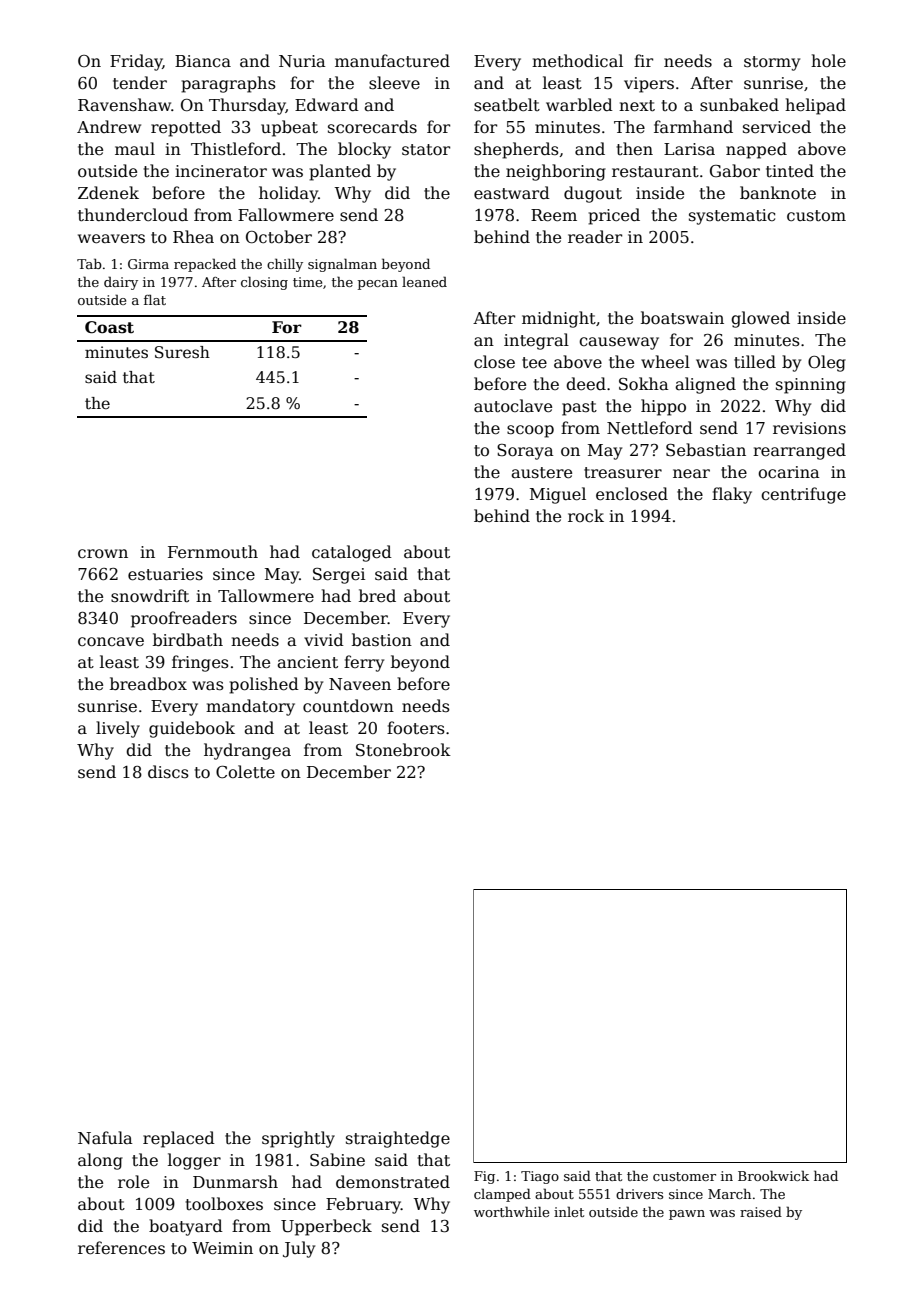 This page has height=1308, width=924. Describe the element at coordinates (778, 193) in the page. I see `banknote` at that location.
